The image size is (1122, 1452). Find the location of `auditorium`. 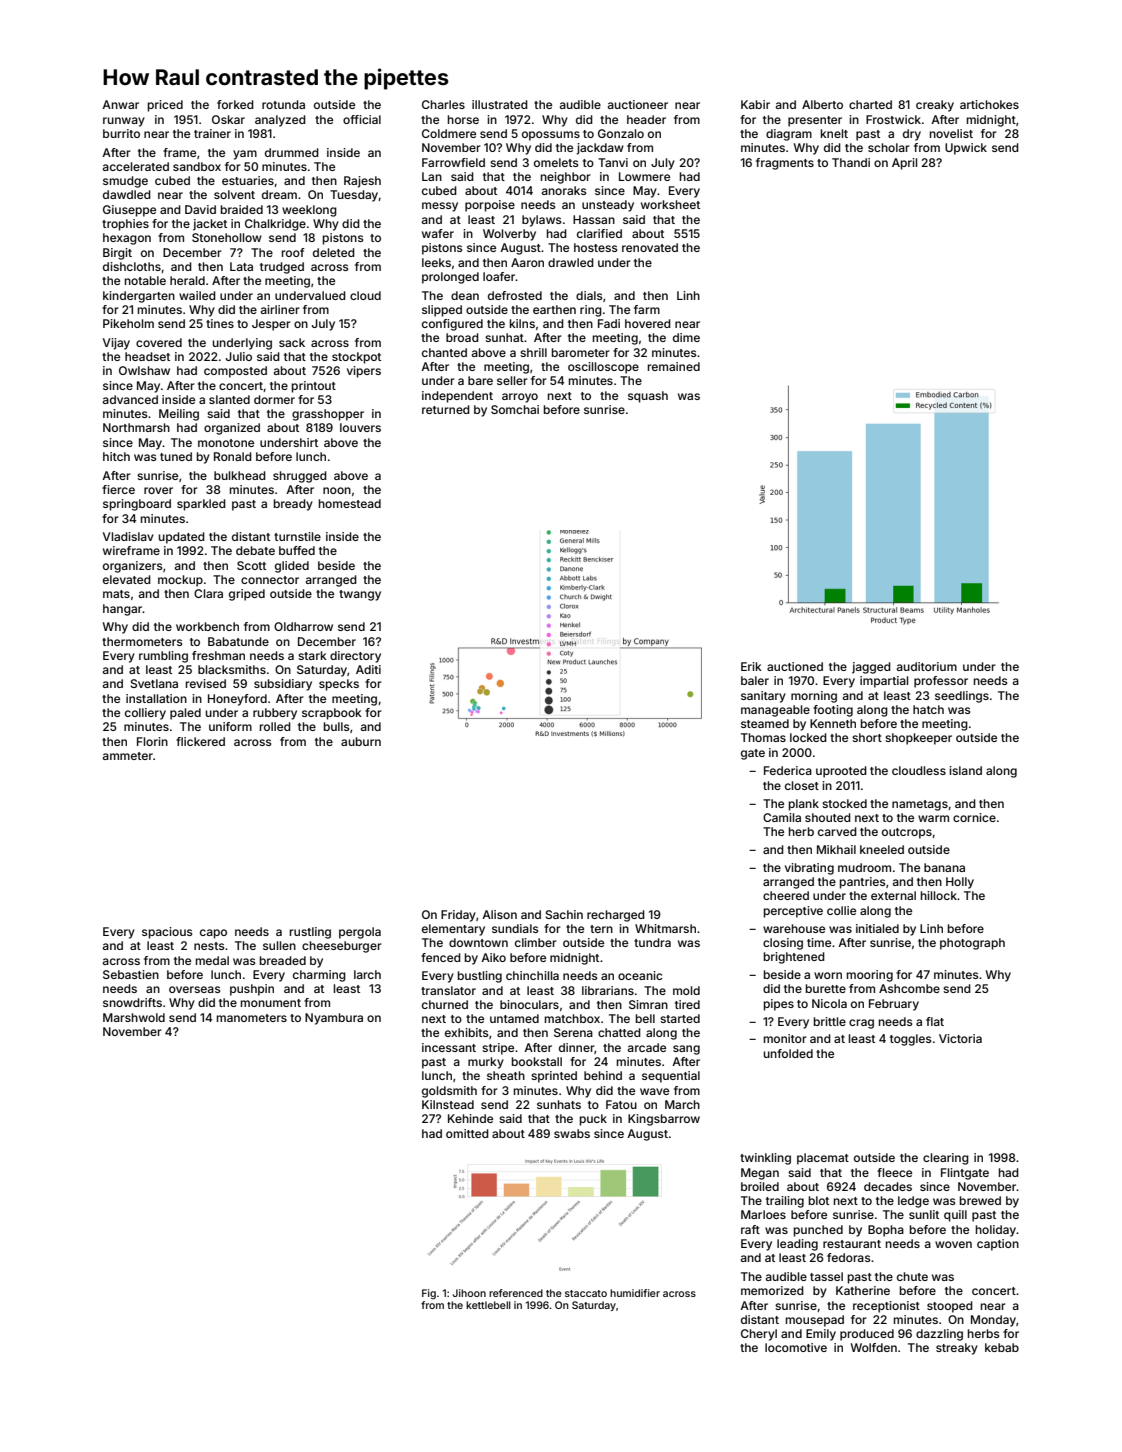

auditorium is located at coordinates (927, 666).
